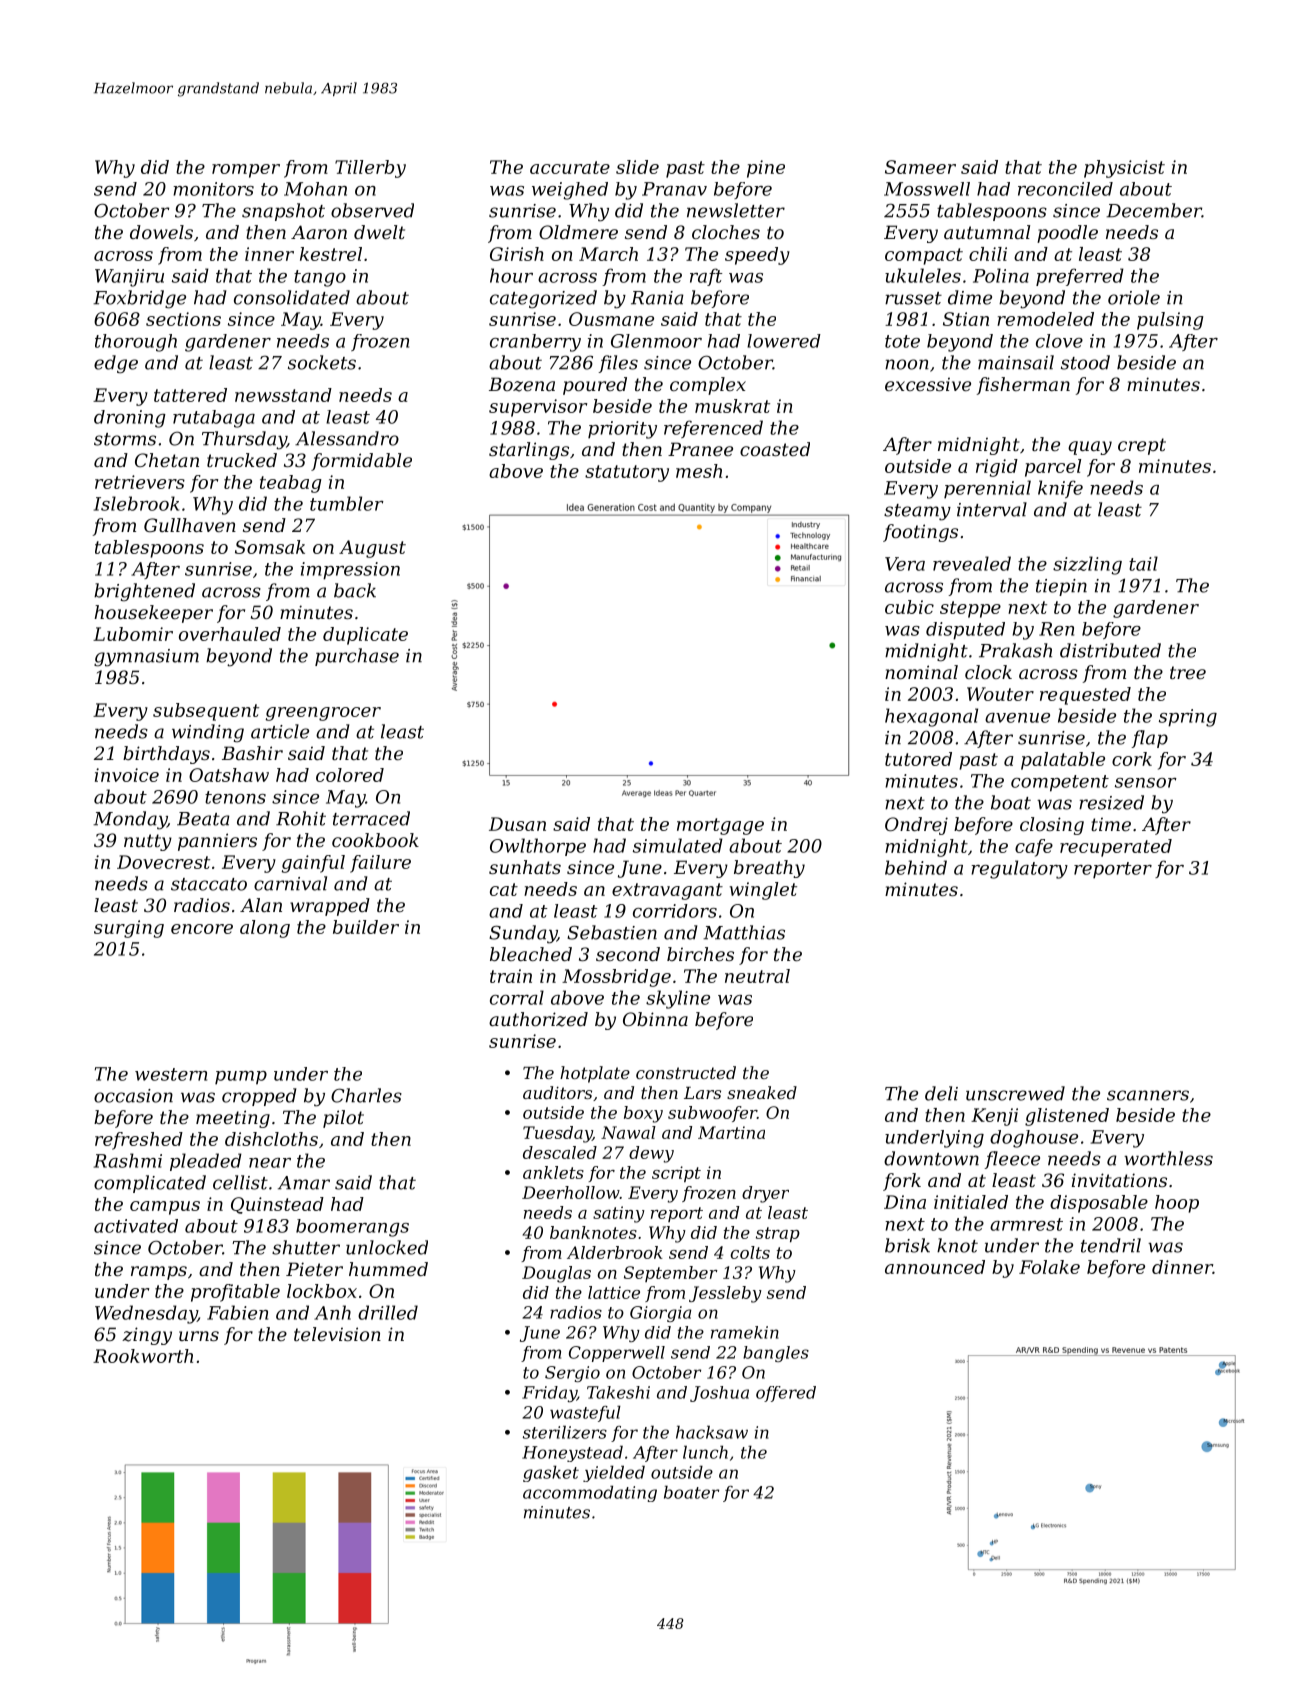 This page has width=1314, height=1700. Describe the element at coordinates (246, 171) in the page. I see `romper` at that location.
